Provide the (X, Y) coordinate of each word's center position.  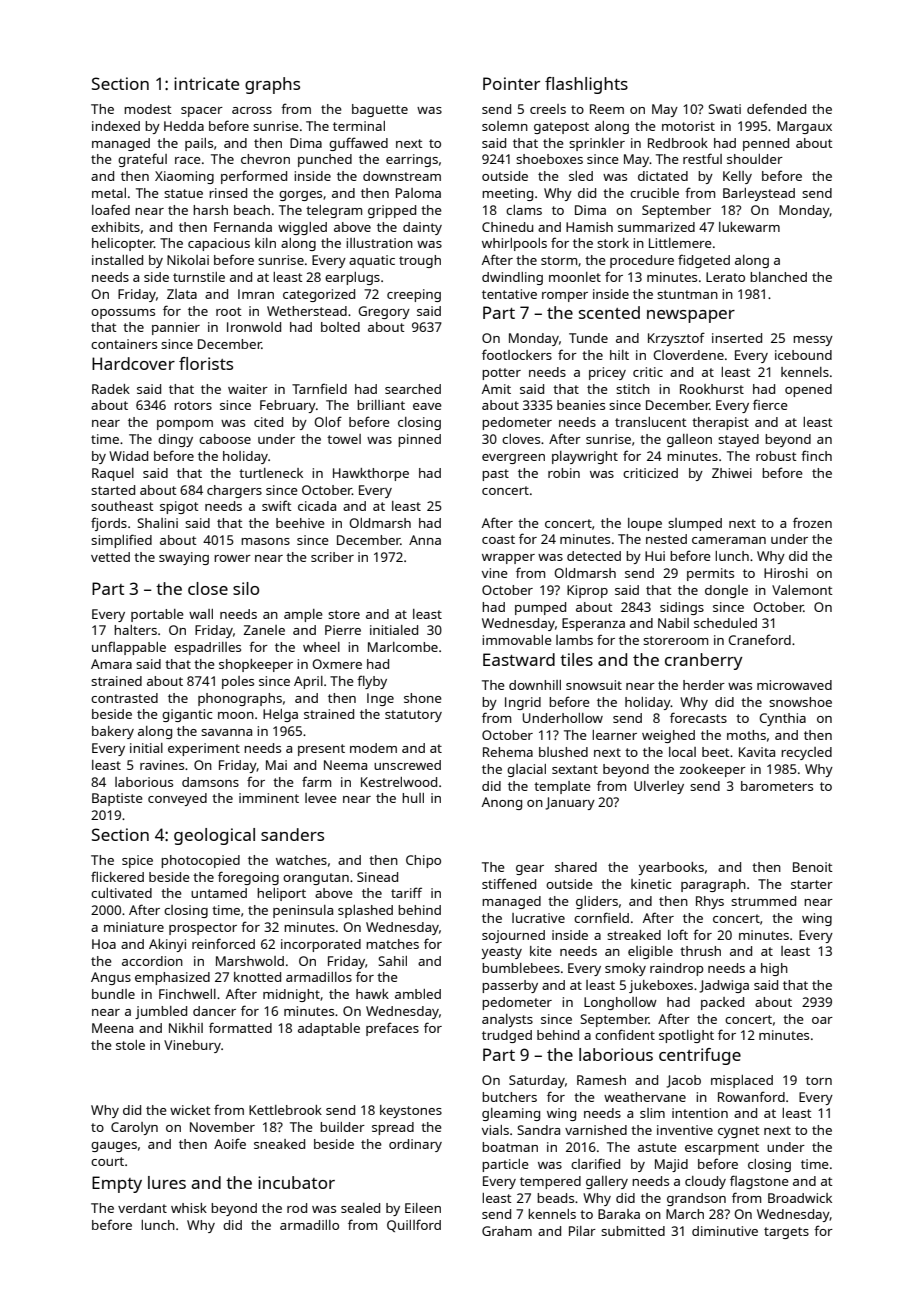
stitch (633, 389)
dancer (214, 1011)
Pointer (511, 83)
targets (786, 1233)
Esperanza (593, 624)
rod (297, 1208)
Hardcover (133, 363)
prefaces (392, 1029)
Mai (276, 765)
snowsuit (594, 685)
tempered (550, 1182)
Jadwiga (724, 986)
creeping (414, 295)
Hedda (184, 126)
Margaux (804, 127)
